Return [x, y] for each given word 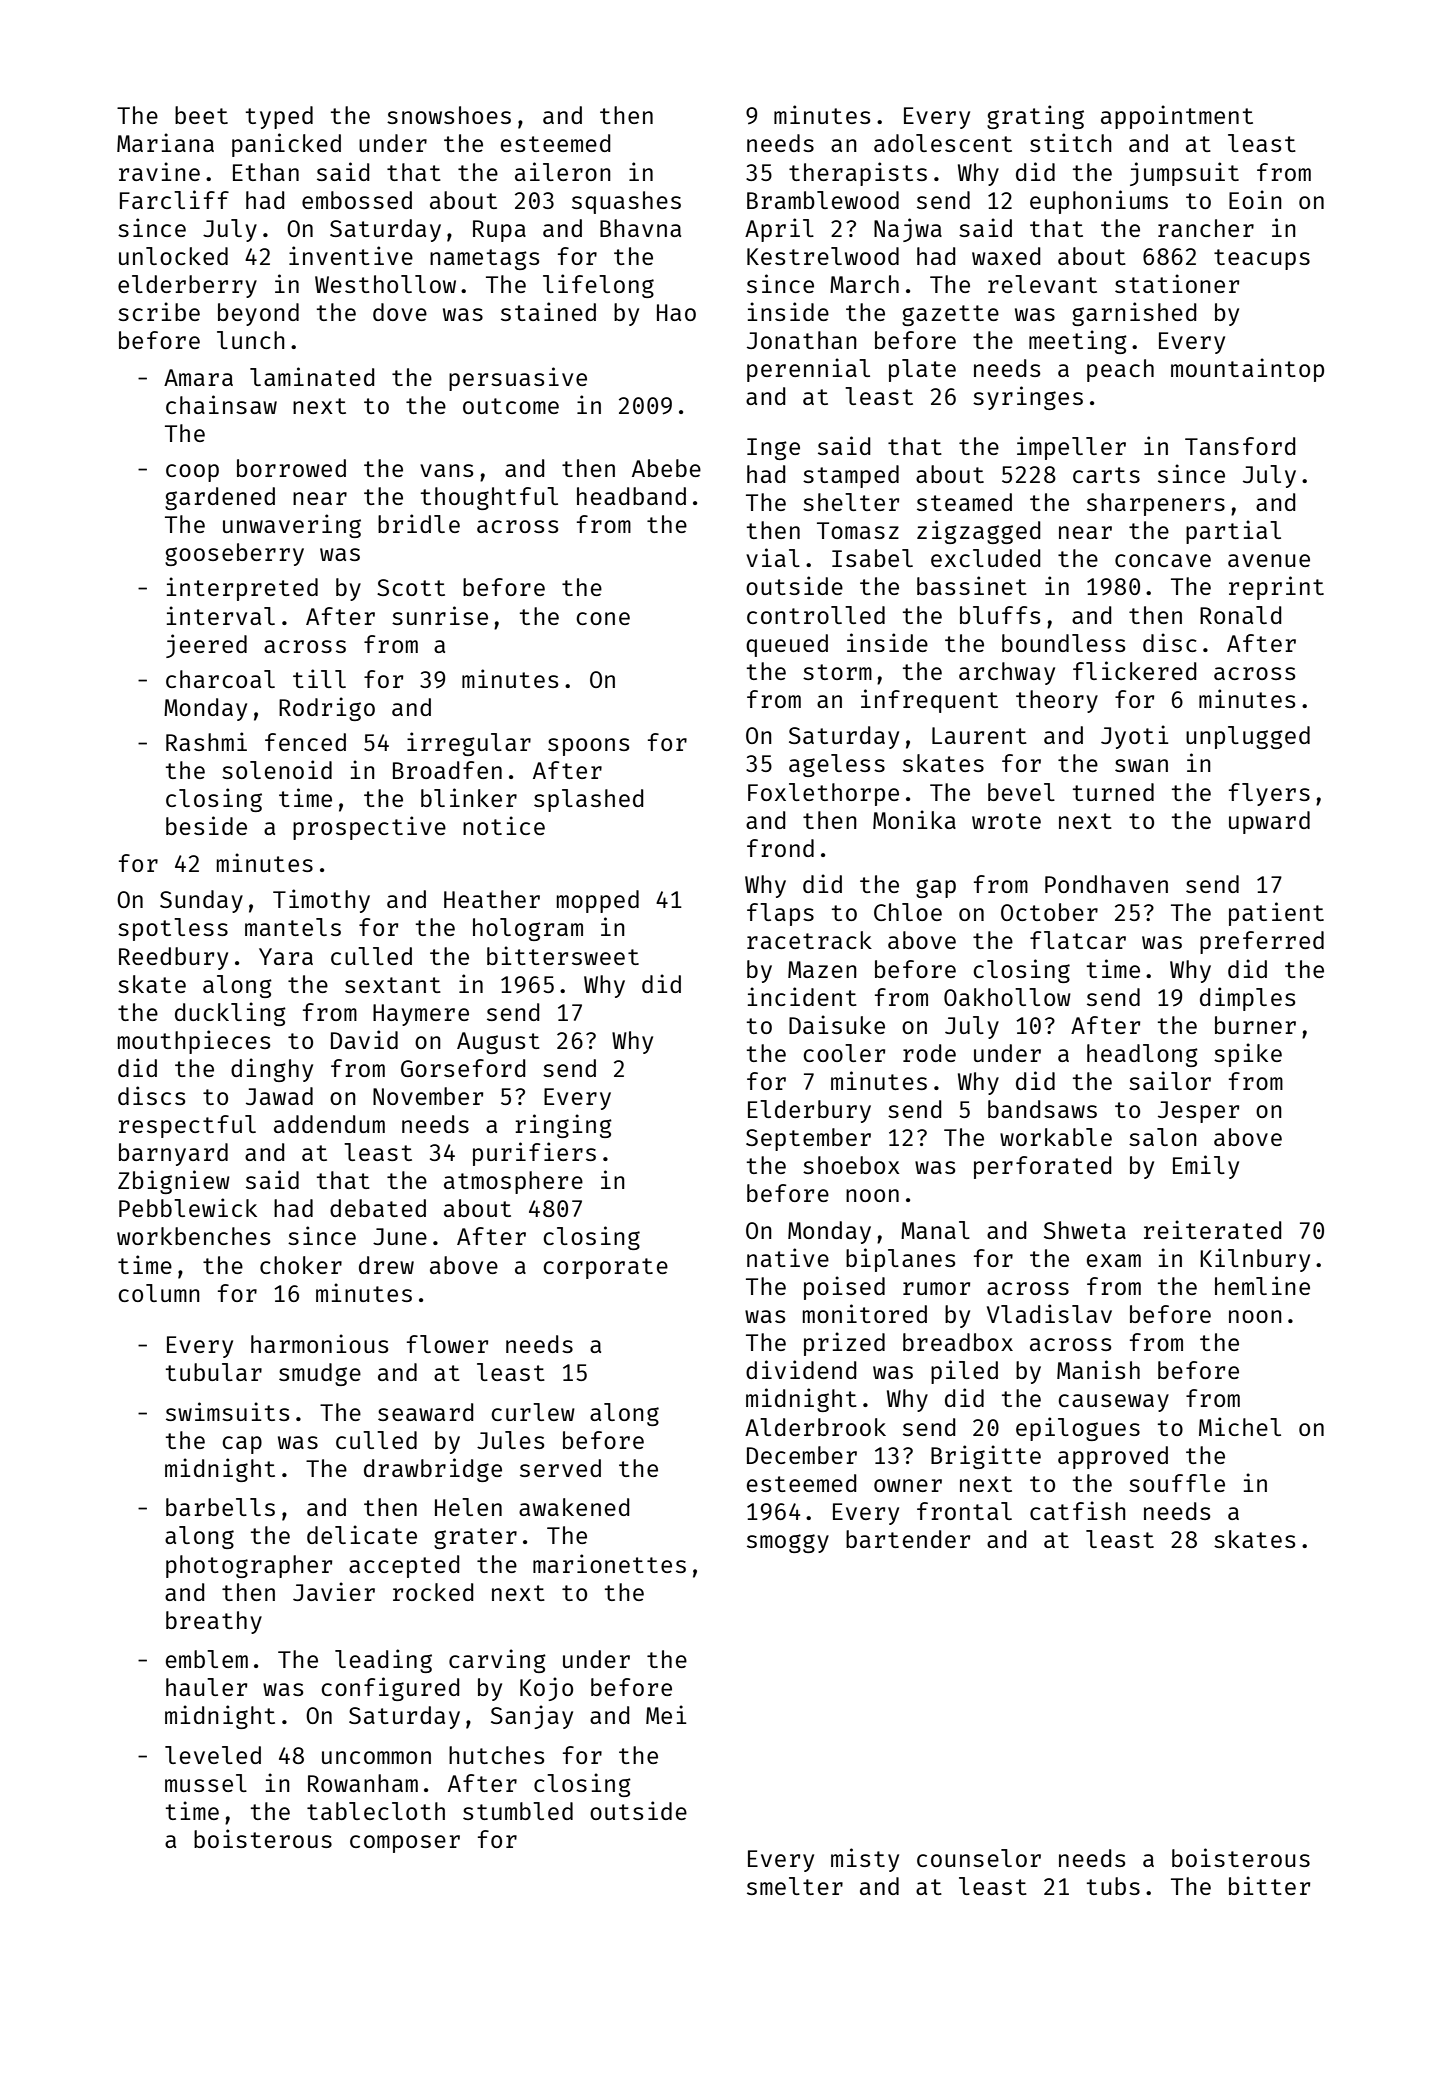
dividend [801, 1369]
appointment [1177, 117]
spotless [173, 929]
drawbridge [433, 1470]
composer [405, 1844]
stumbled [518, 1811]
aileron [563, 171]
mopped [598, 901]
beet [201, 115]
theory [1057, 701]
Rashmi [206, 741]
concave [1163, 560]
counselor [979, 1858]
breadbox [958, 1342]
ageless [837, 765]
